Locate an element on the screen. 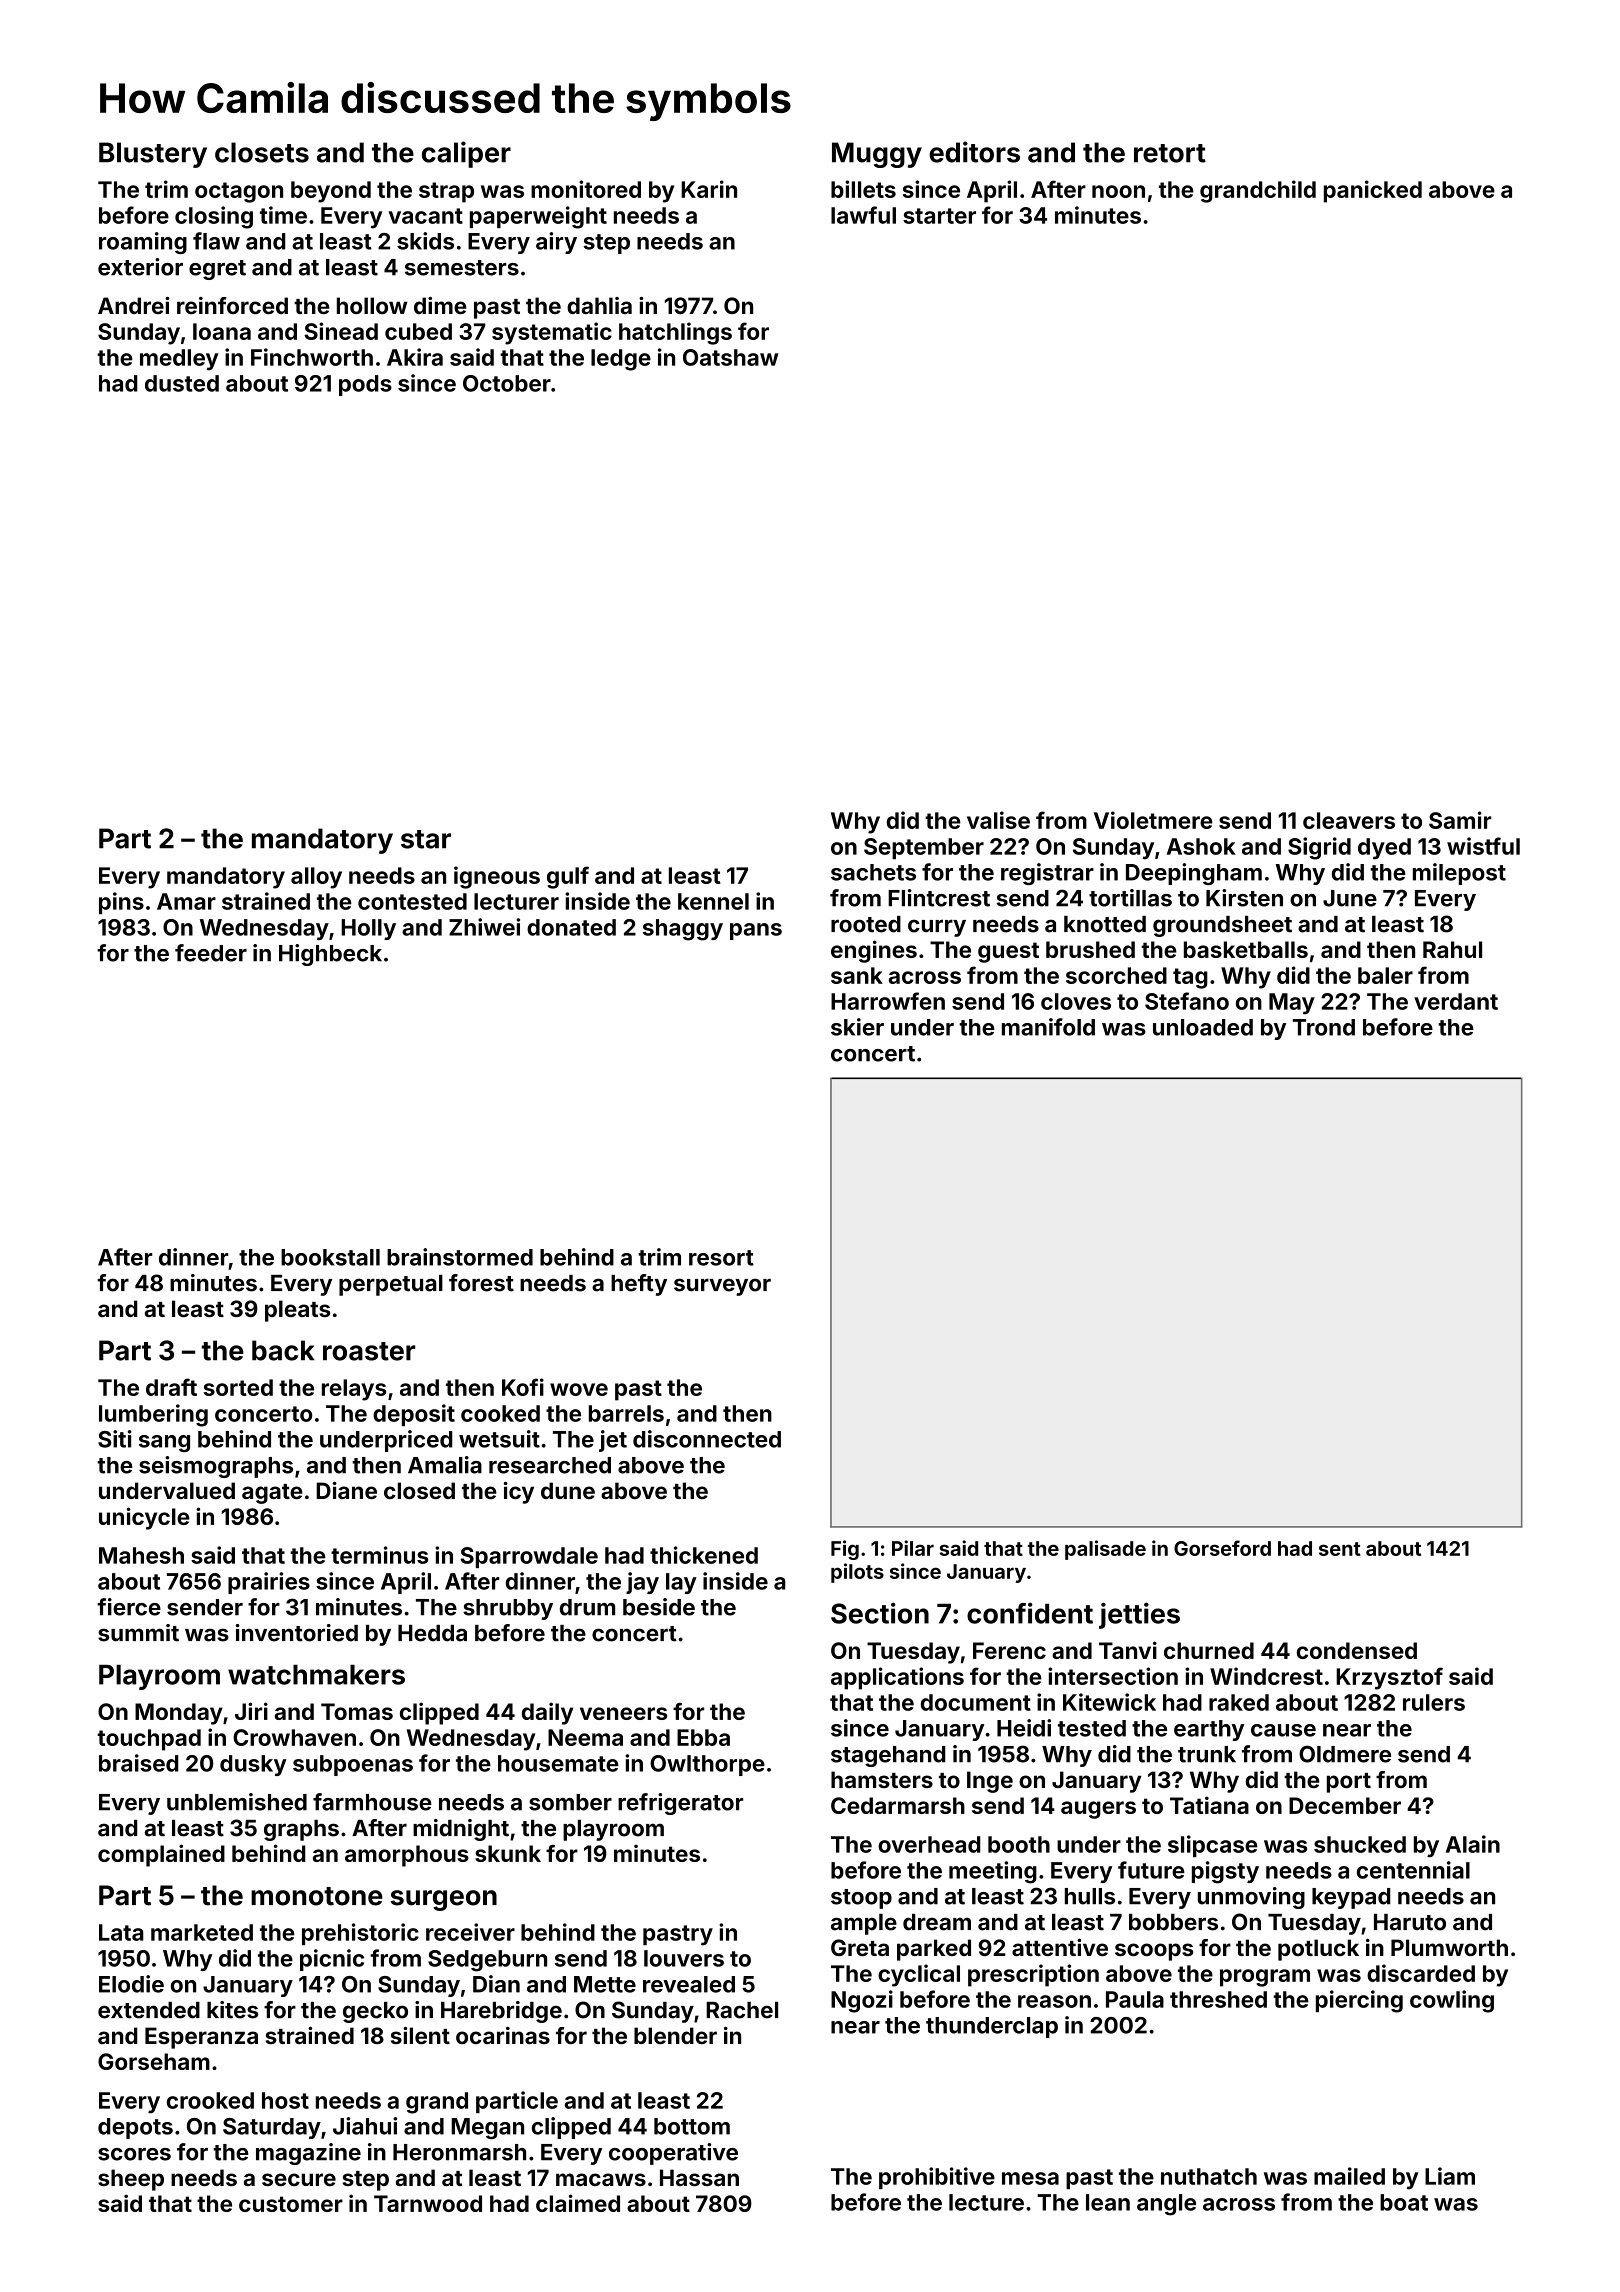  sheep is located at coordinates (131, 2180).
